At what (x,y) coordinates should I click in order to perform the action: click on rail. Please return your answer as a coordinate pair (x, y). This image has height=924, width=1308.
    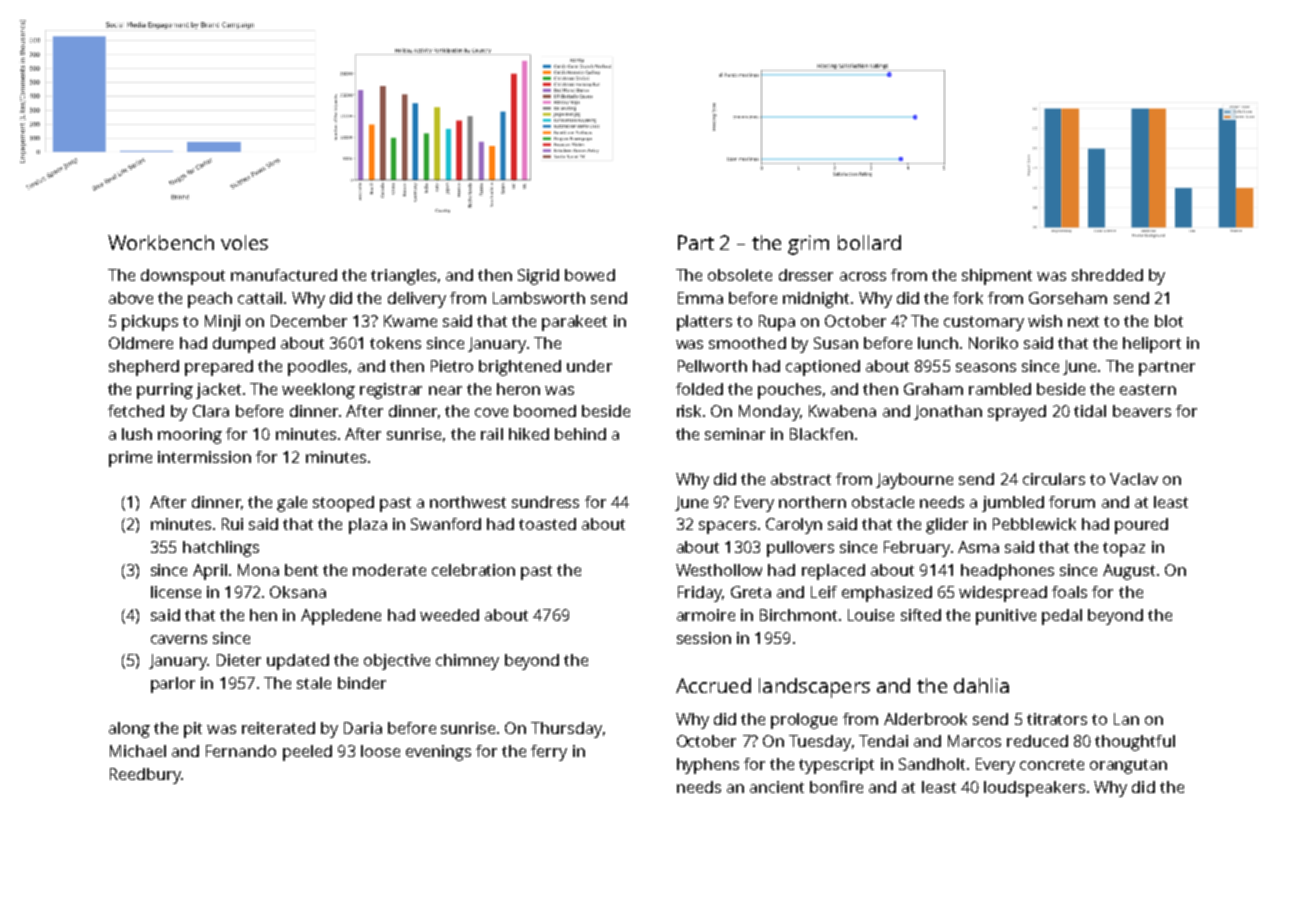
    Looking at the image, I should click on (492, 434).
